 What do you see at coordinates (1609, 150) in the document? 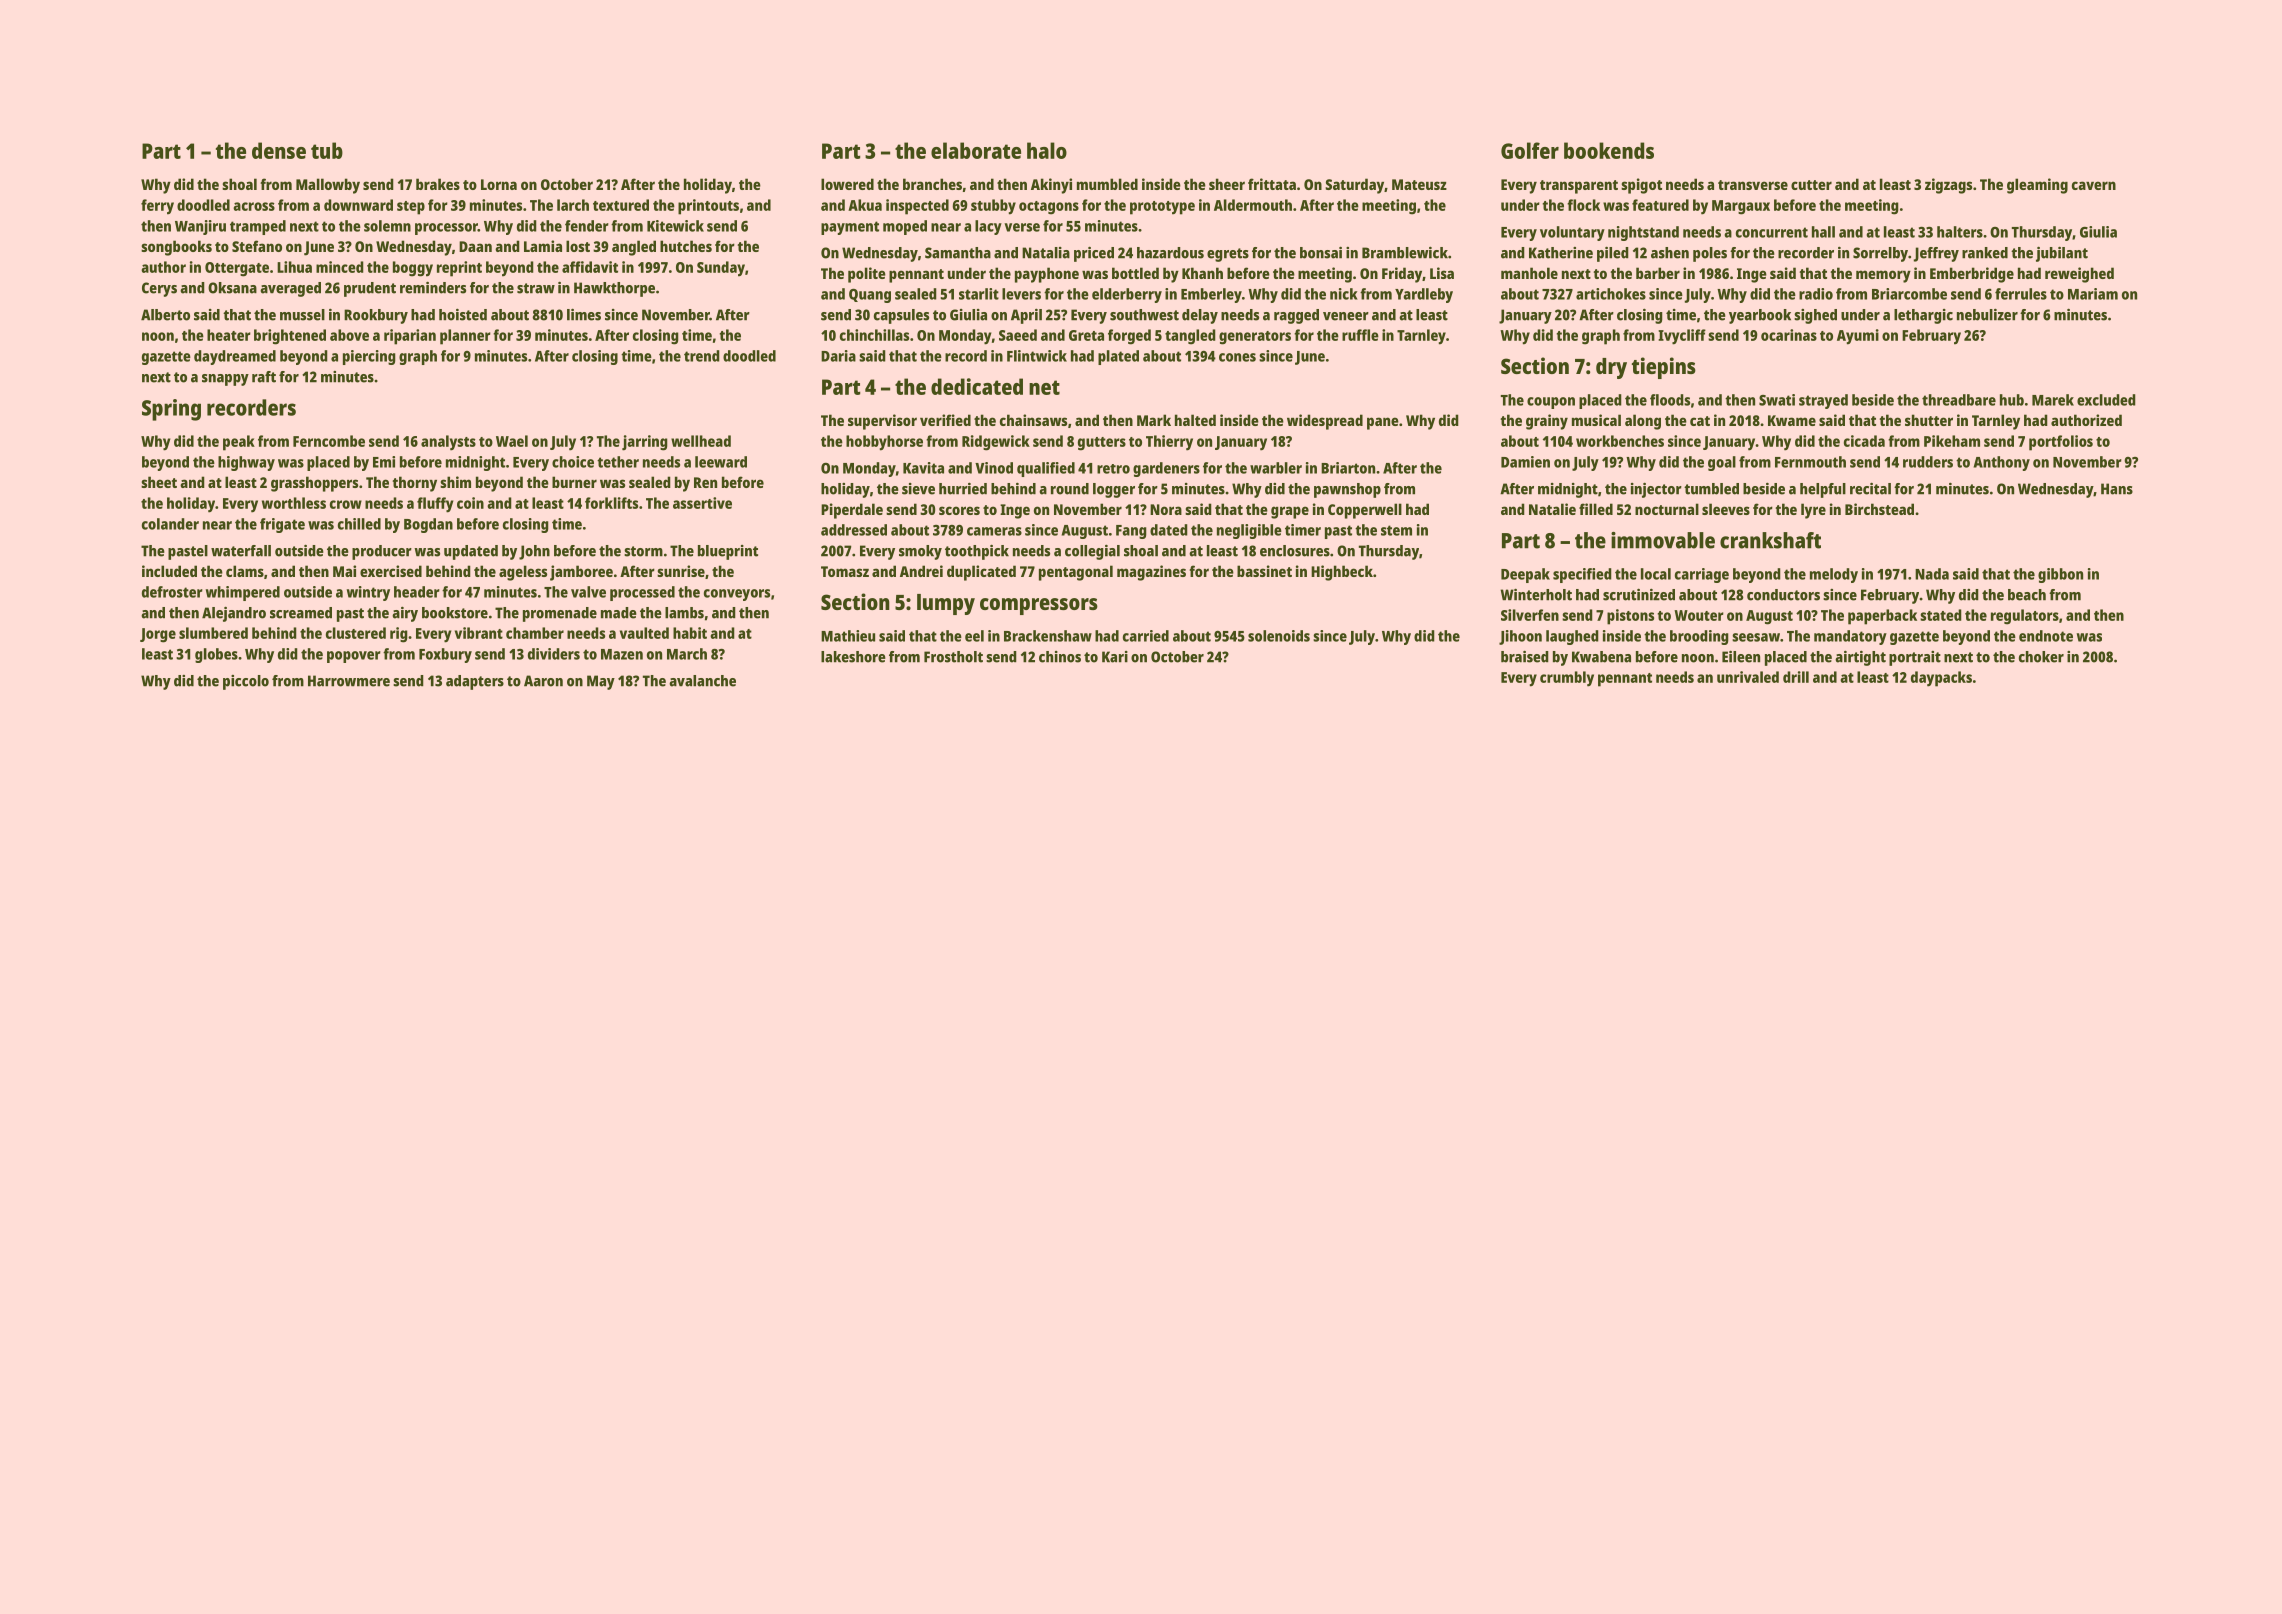
I see `bookends` at bounding box center [1609, 150].
